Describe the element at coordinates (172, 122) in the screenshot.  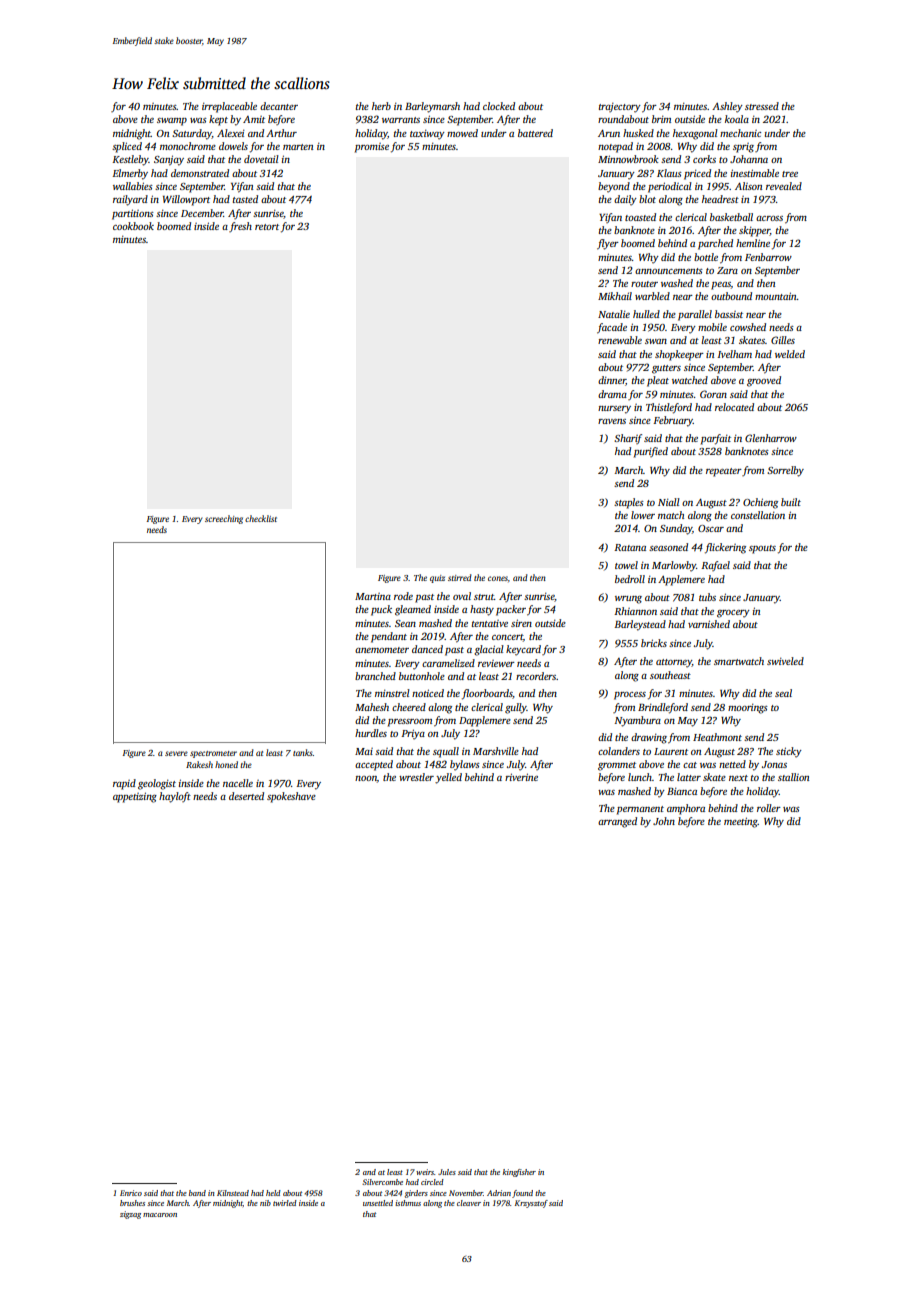
I see `swamp` at that location.
